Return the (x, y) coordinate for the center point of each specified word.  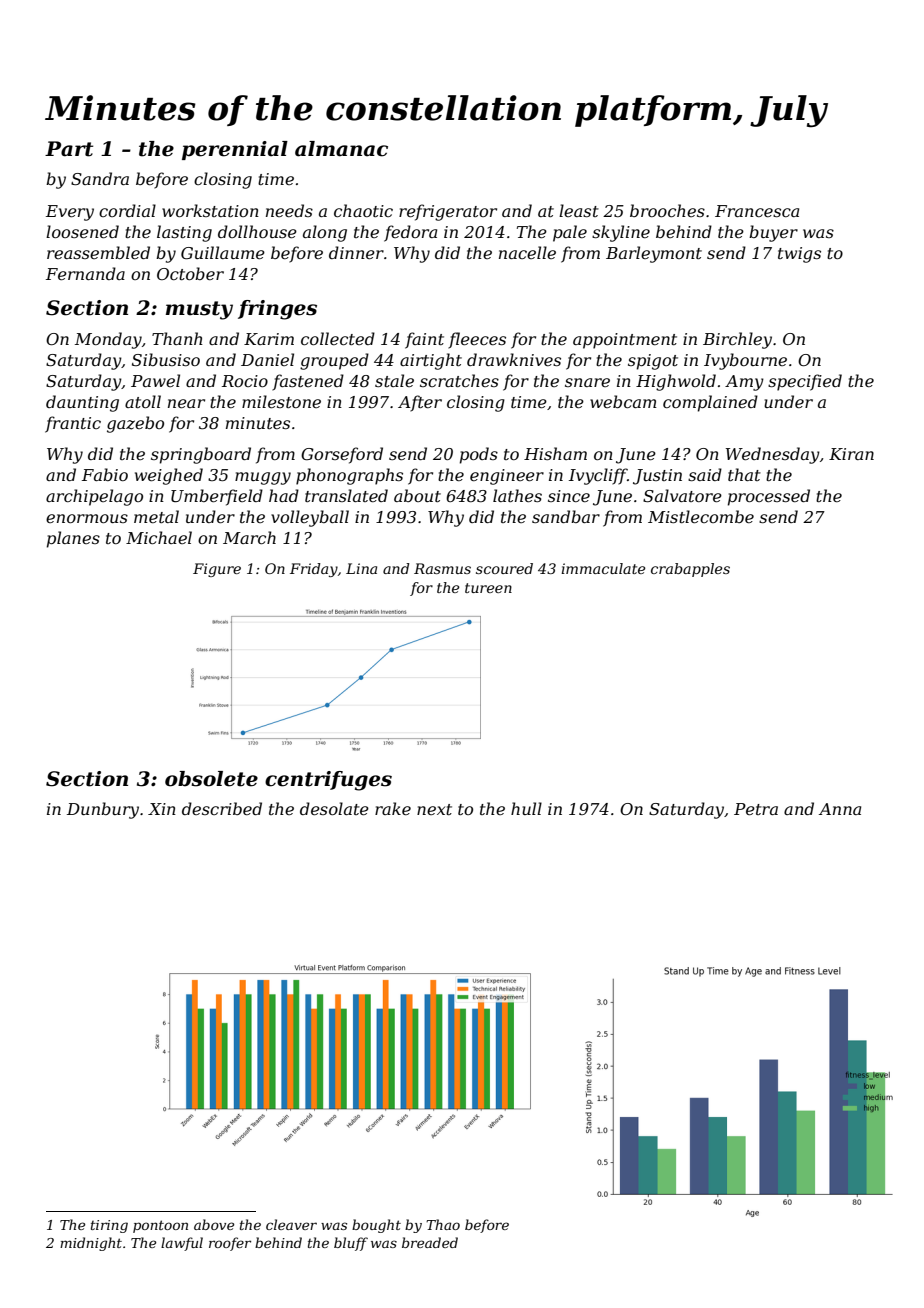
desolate (334, 808)
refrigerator (448, 212)
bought (376, 1226)
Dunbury (103, 810)
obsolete (211, 779)
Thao (443, 1224)
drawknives (514, 359)
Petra (756, 809)
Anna (840, 809)
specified (805, 382)
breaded (430, 1242)
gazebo (135, 424)
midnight (91, 1244)
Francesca (757, 211)
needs (289, 210)
